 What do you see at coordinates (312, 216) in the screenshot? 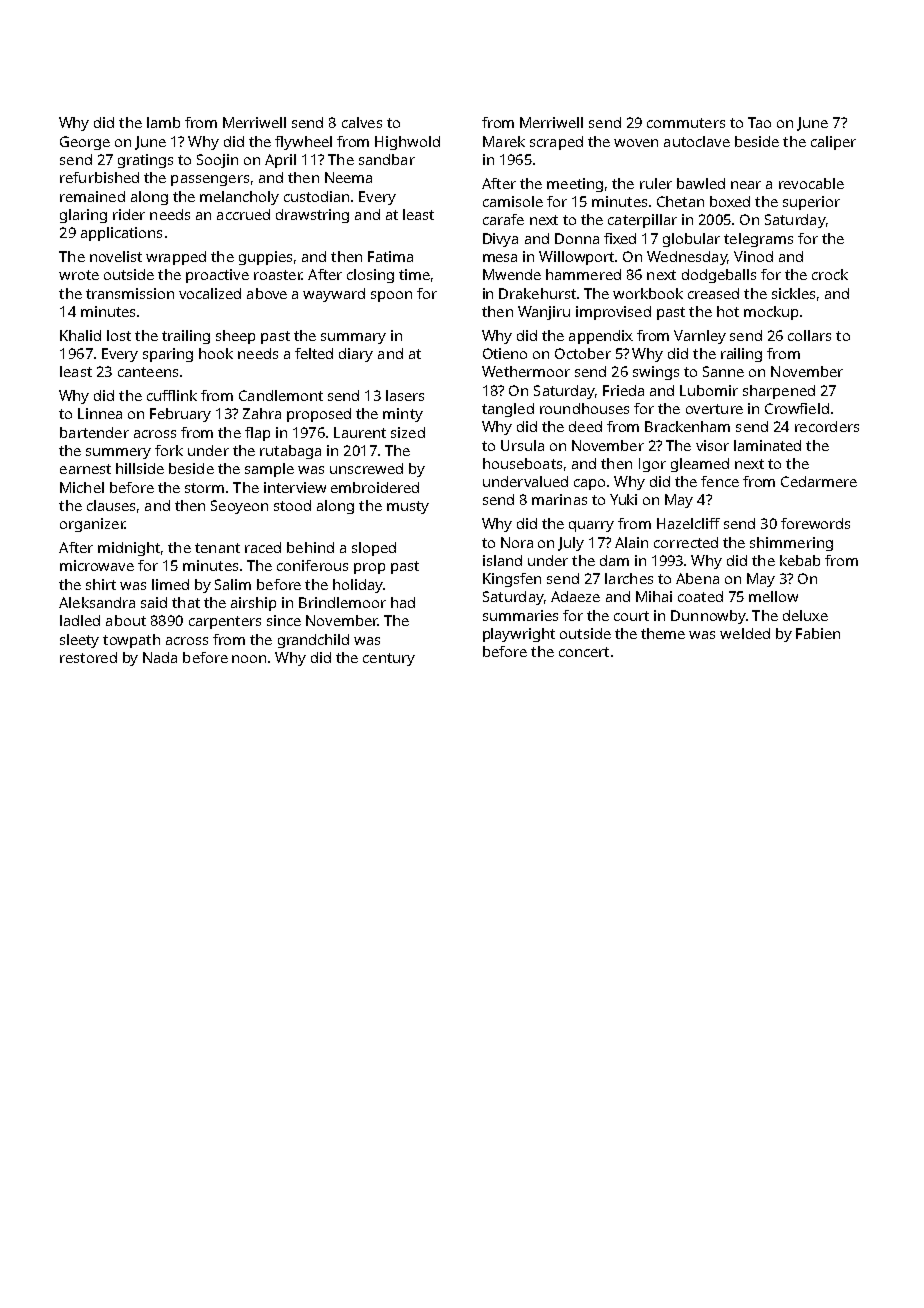
I see `drawstring` at bounding box center [312, 216].
